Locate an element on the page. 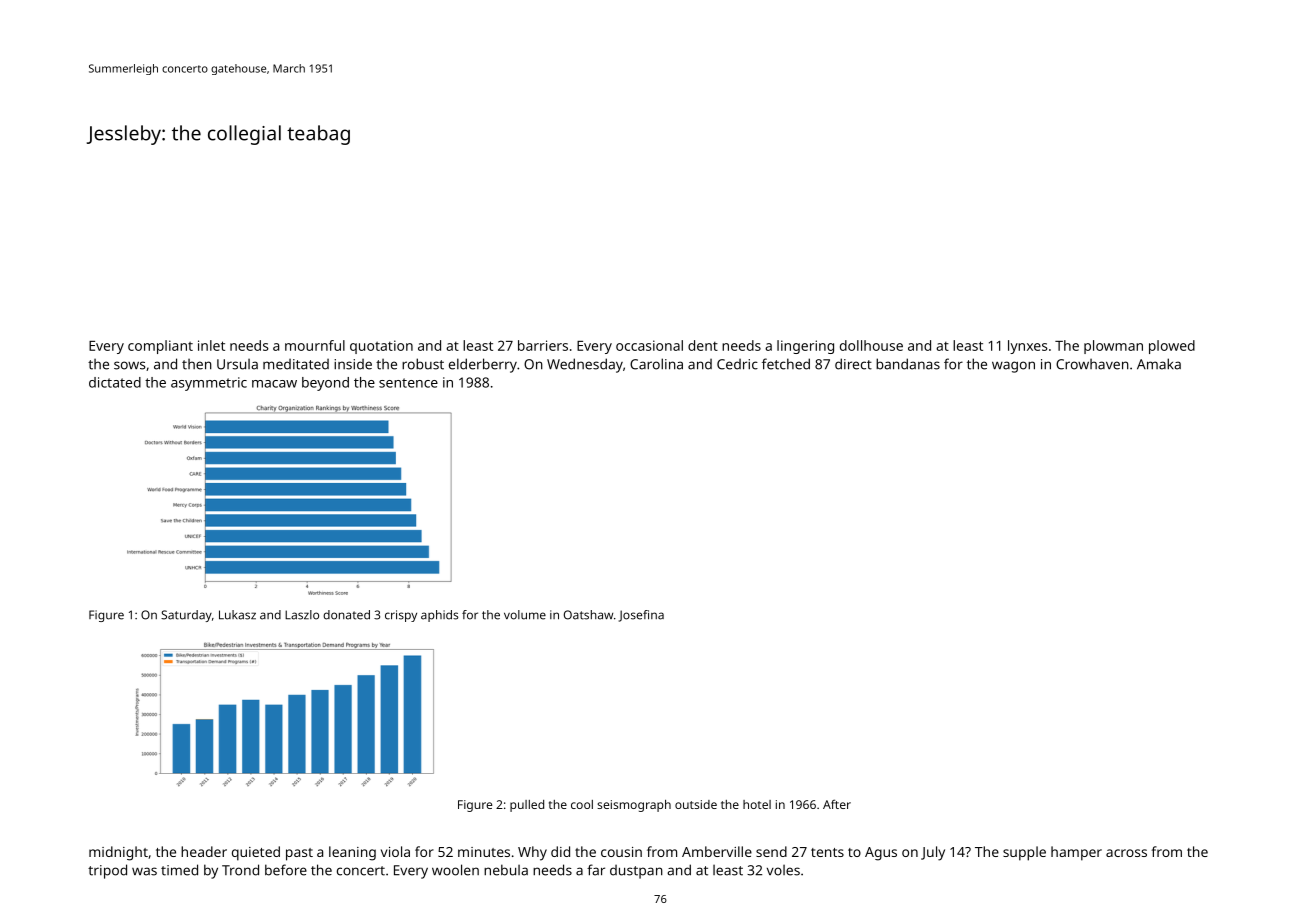 This image has height=924, width=1308. Josefina is located at coordinates (641, 616).
